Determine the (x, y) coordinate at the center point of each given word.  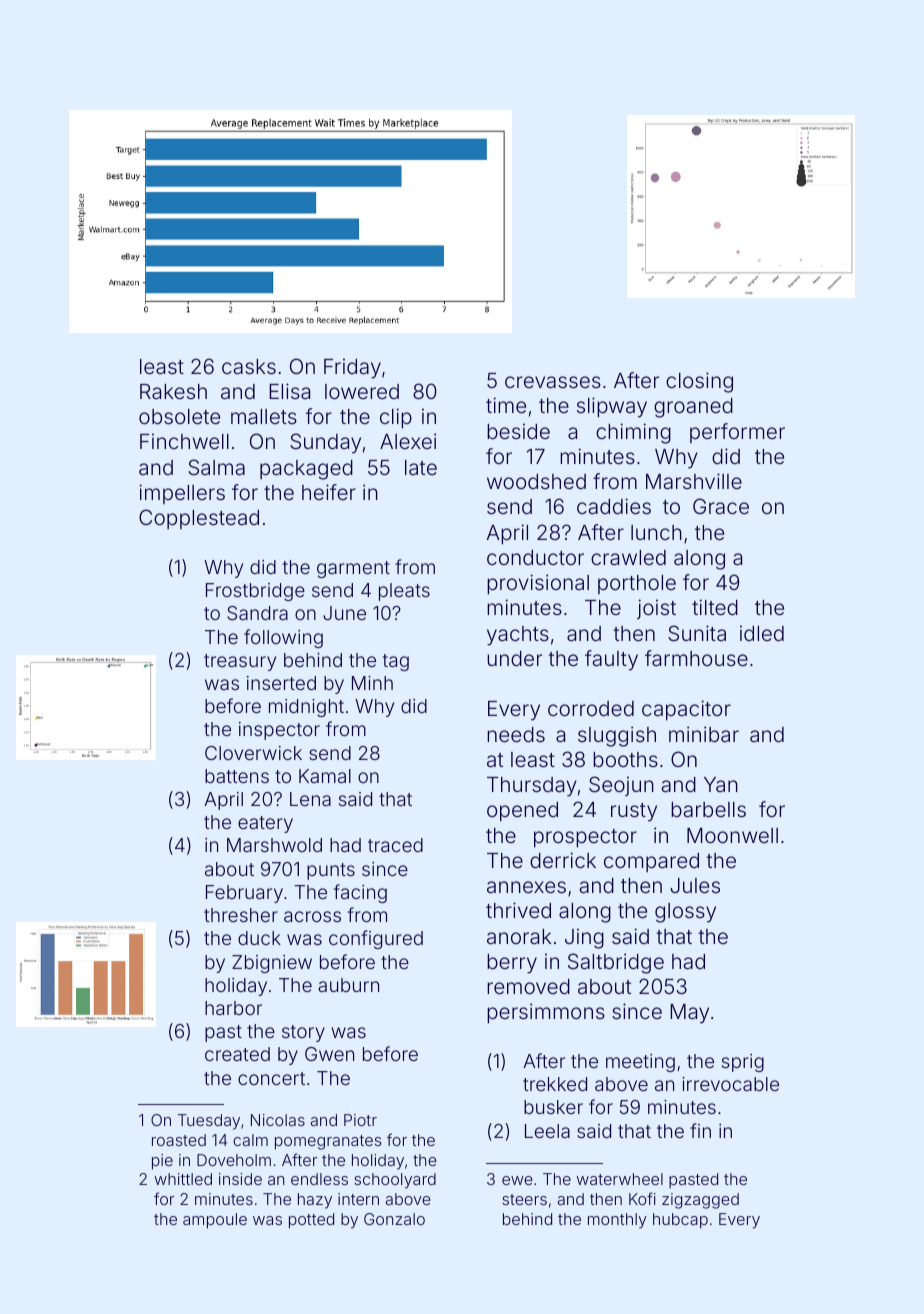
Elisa (289, 391)
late (421, 467)
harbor (233, 1008)
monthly (617, 1221)
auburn (348, 985)
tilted (715, 607)
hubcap (680, 1221)
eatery (265, 824)
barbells (708, 809)
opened (522, 812)
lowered (362, 391)
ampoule (215, 1221)
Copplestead (199, 519)
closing (699, 382)
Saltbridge (616, 963)
